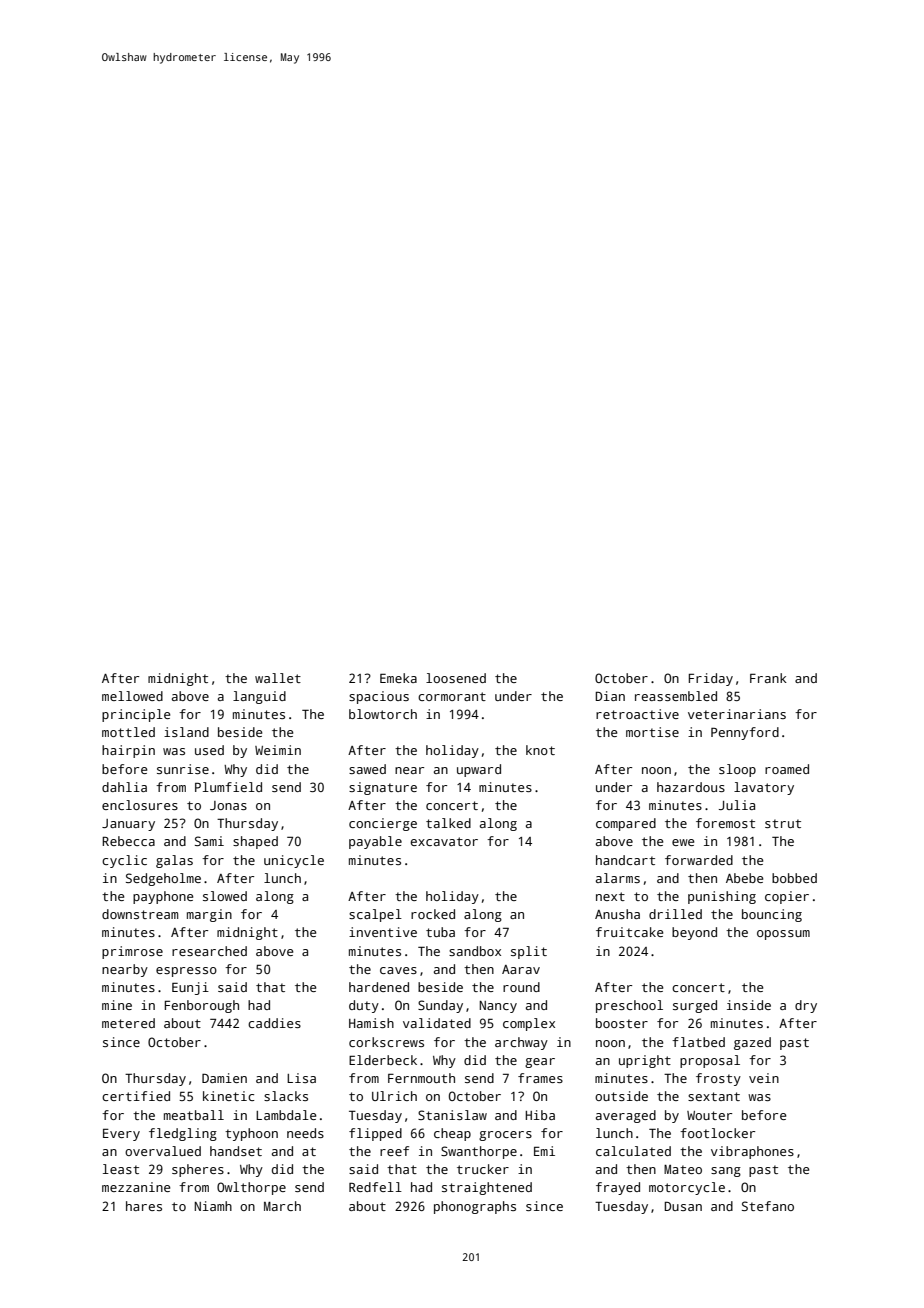  What do you see at coordinates (475, 1207) in the page?
I see `phonographs` at bounding box center [475, 1207].
